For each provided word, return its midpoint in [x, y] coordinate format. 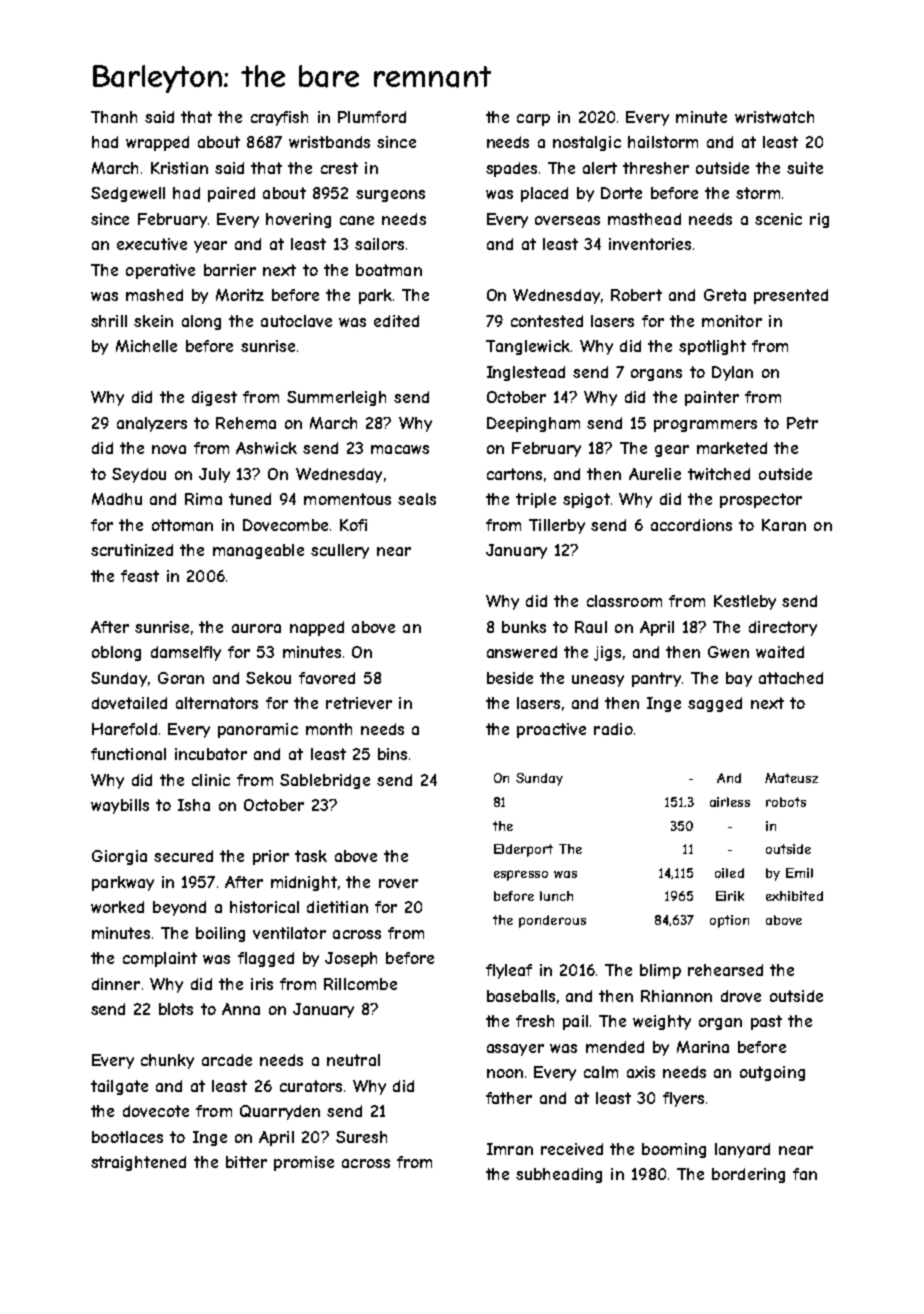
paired [231, 194]
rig [819, 220]
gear [672, 451]
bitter [246, 1162]
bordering [748, 1175]
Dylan [732, 373]
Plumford [372, 117]
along [201, 322]
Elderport [523, 850]
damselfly [186, 653]
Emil [799, 873]
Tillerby [557, 526]
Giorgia [119, 857]
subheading [559, 1175]
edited [396, 321]
